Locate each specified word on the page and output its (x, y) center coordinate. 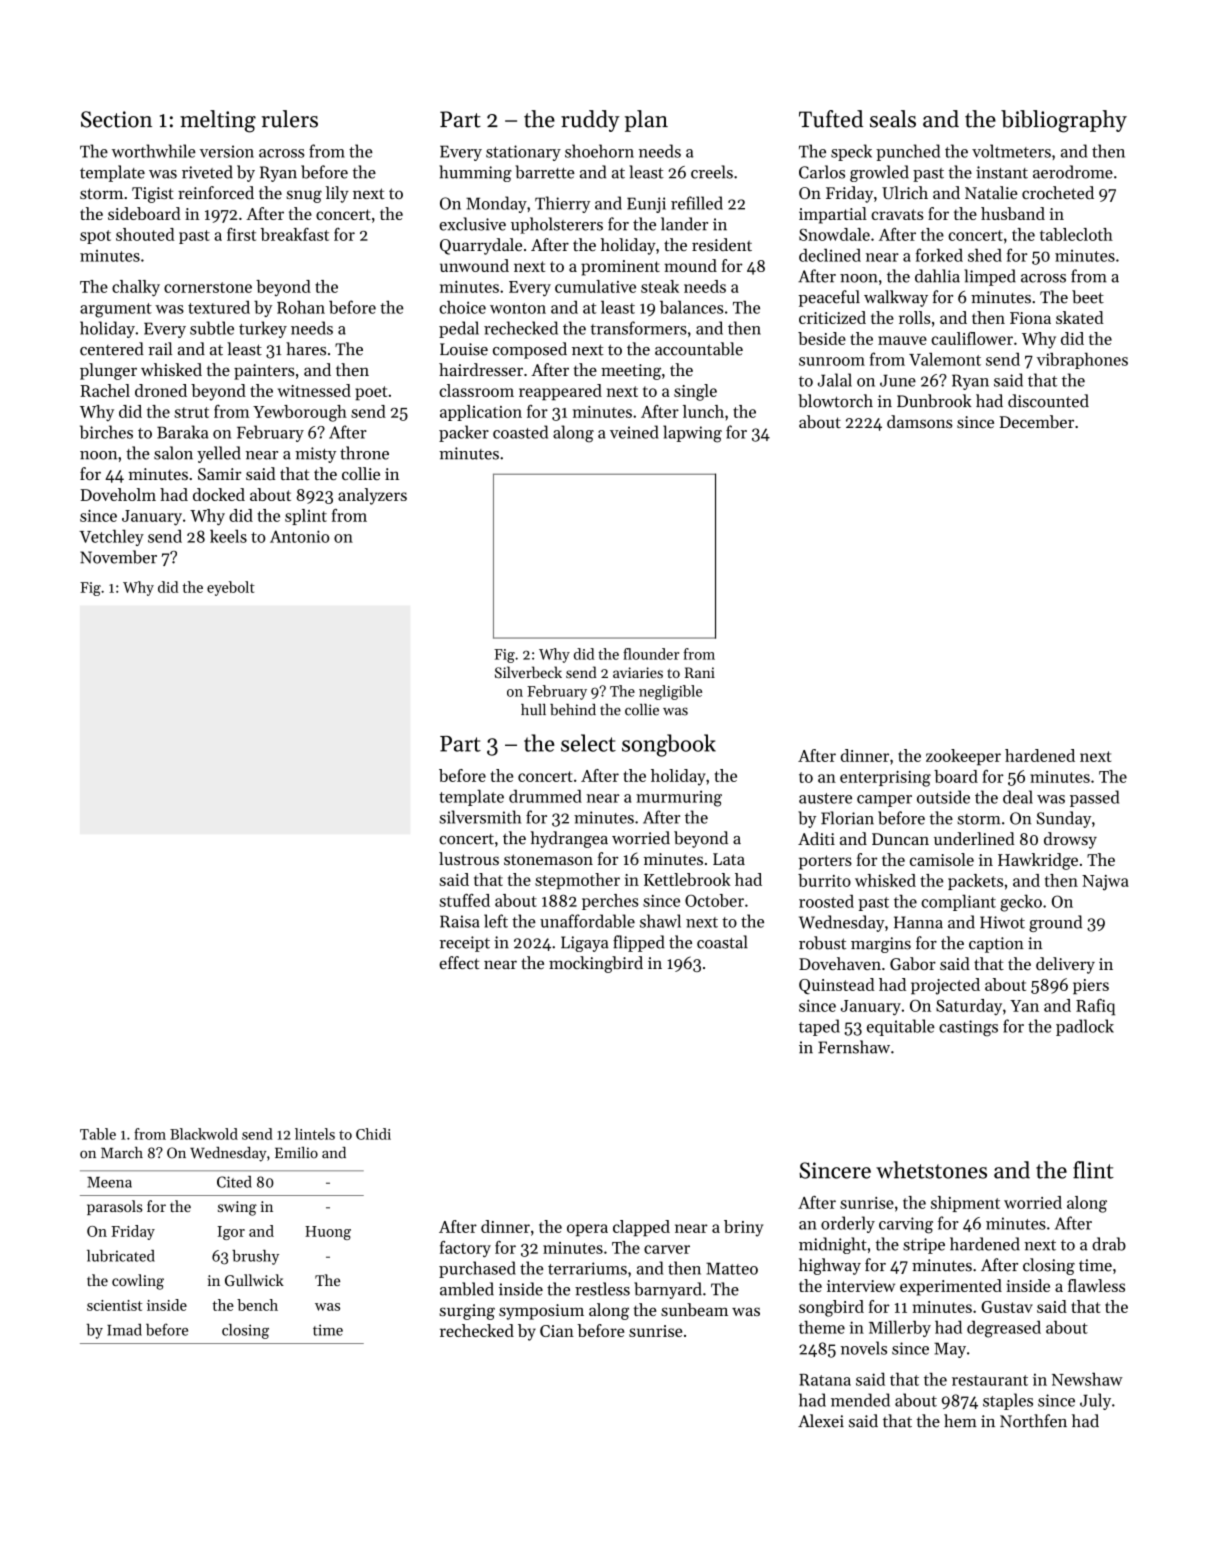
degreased (1004, 1329)
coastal (722, 942)
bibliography (1064, 121)
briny (743, 1228)
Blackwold (204, 1134)
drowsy (1070, 840)
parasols (114, 1207)
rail (160, 349)
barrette (545, 172)
